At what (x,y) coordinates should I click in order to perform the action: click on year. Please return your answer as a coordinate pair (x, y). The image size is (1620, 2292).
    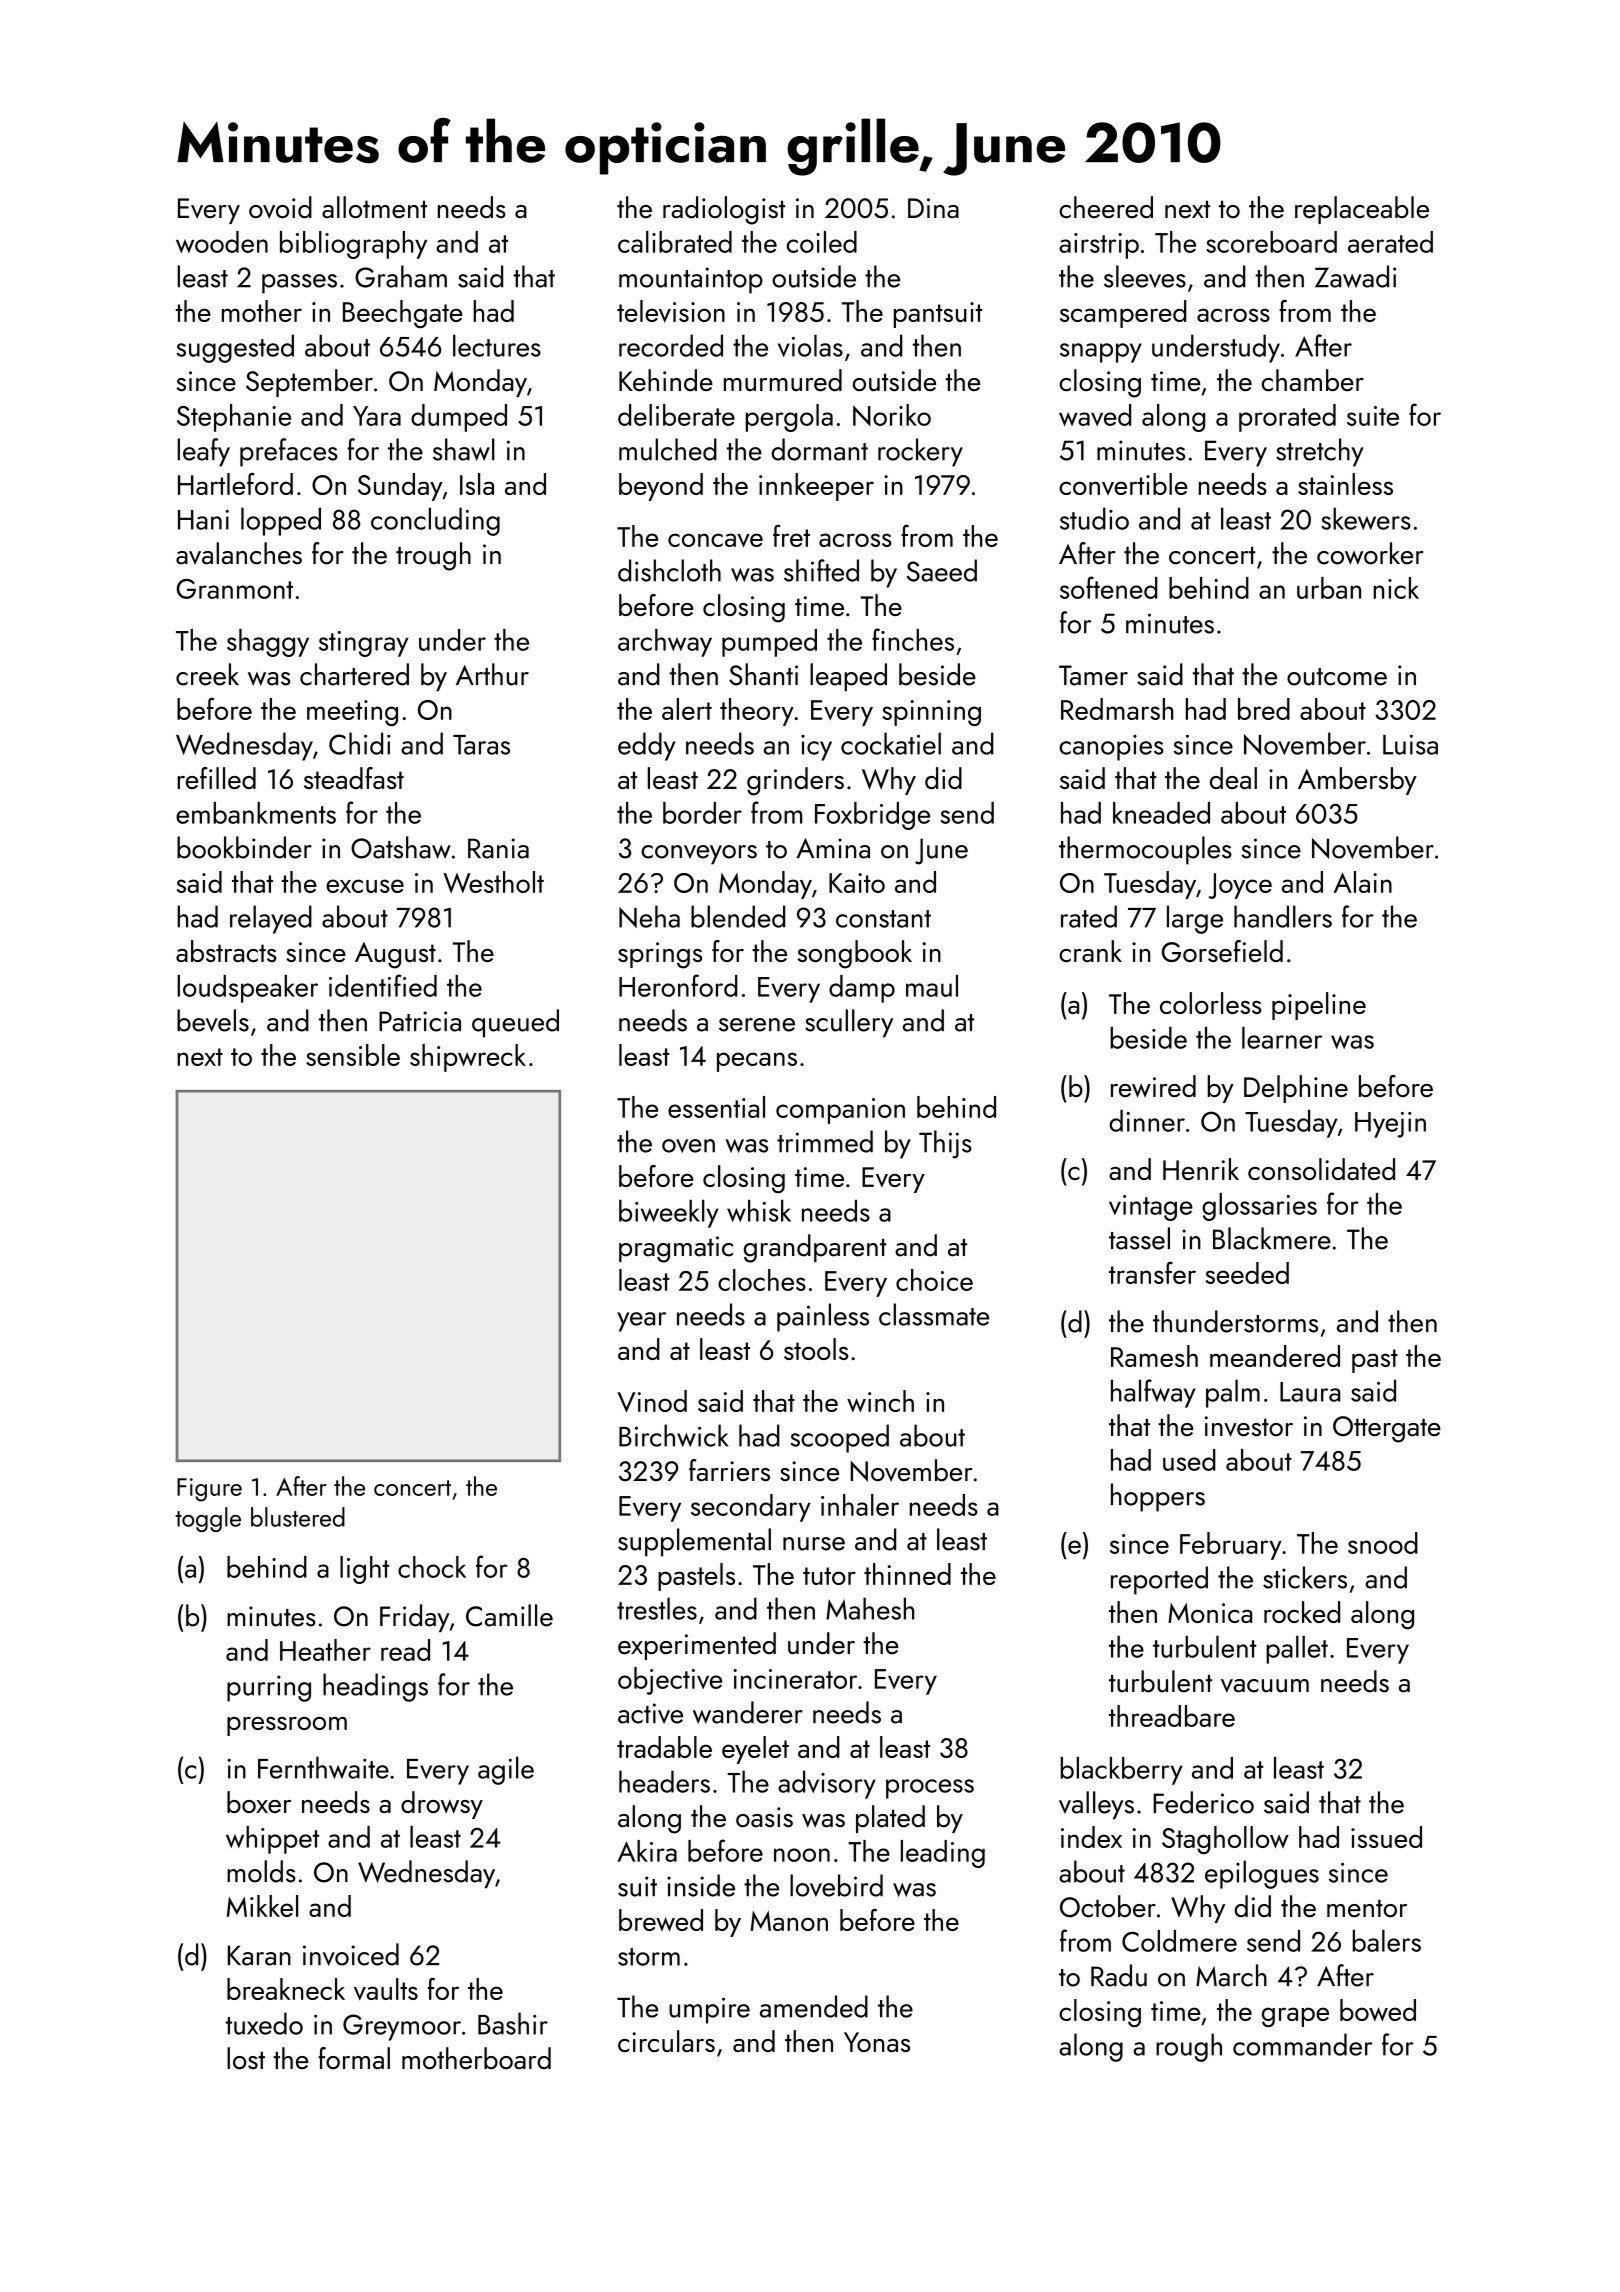
    Looking at the image, I should click on (641, 1322).
